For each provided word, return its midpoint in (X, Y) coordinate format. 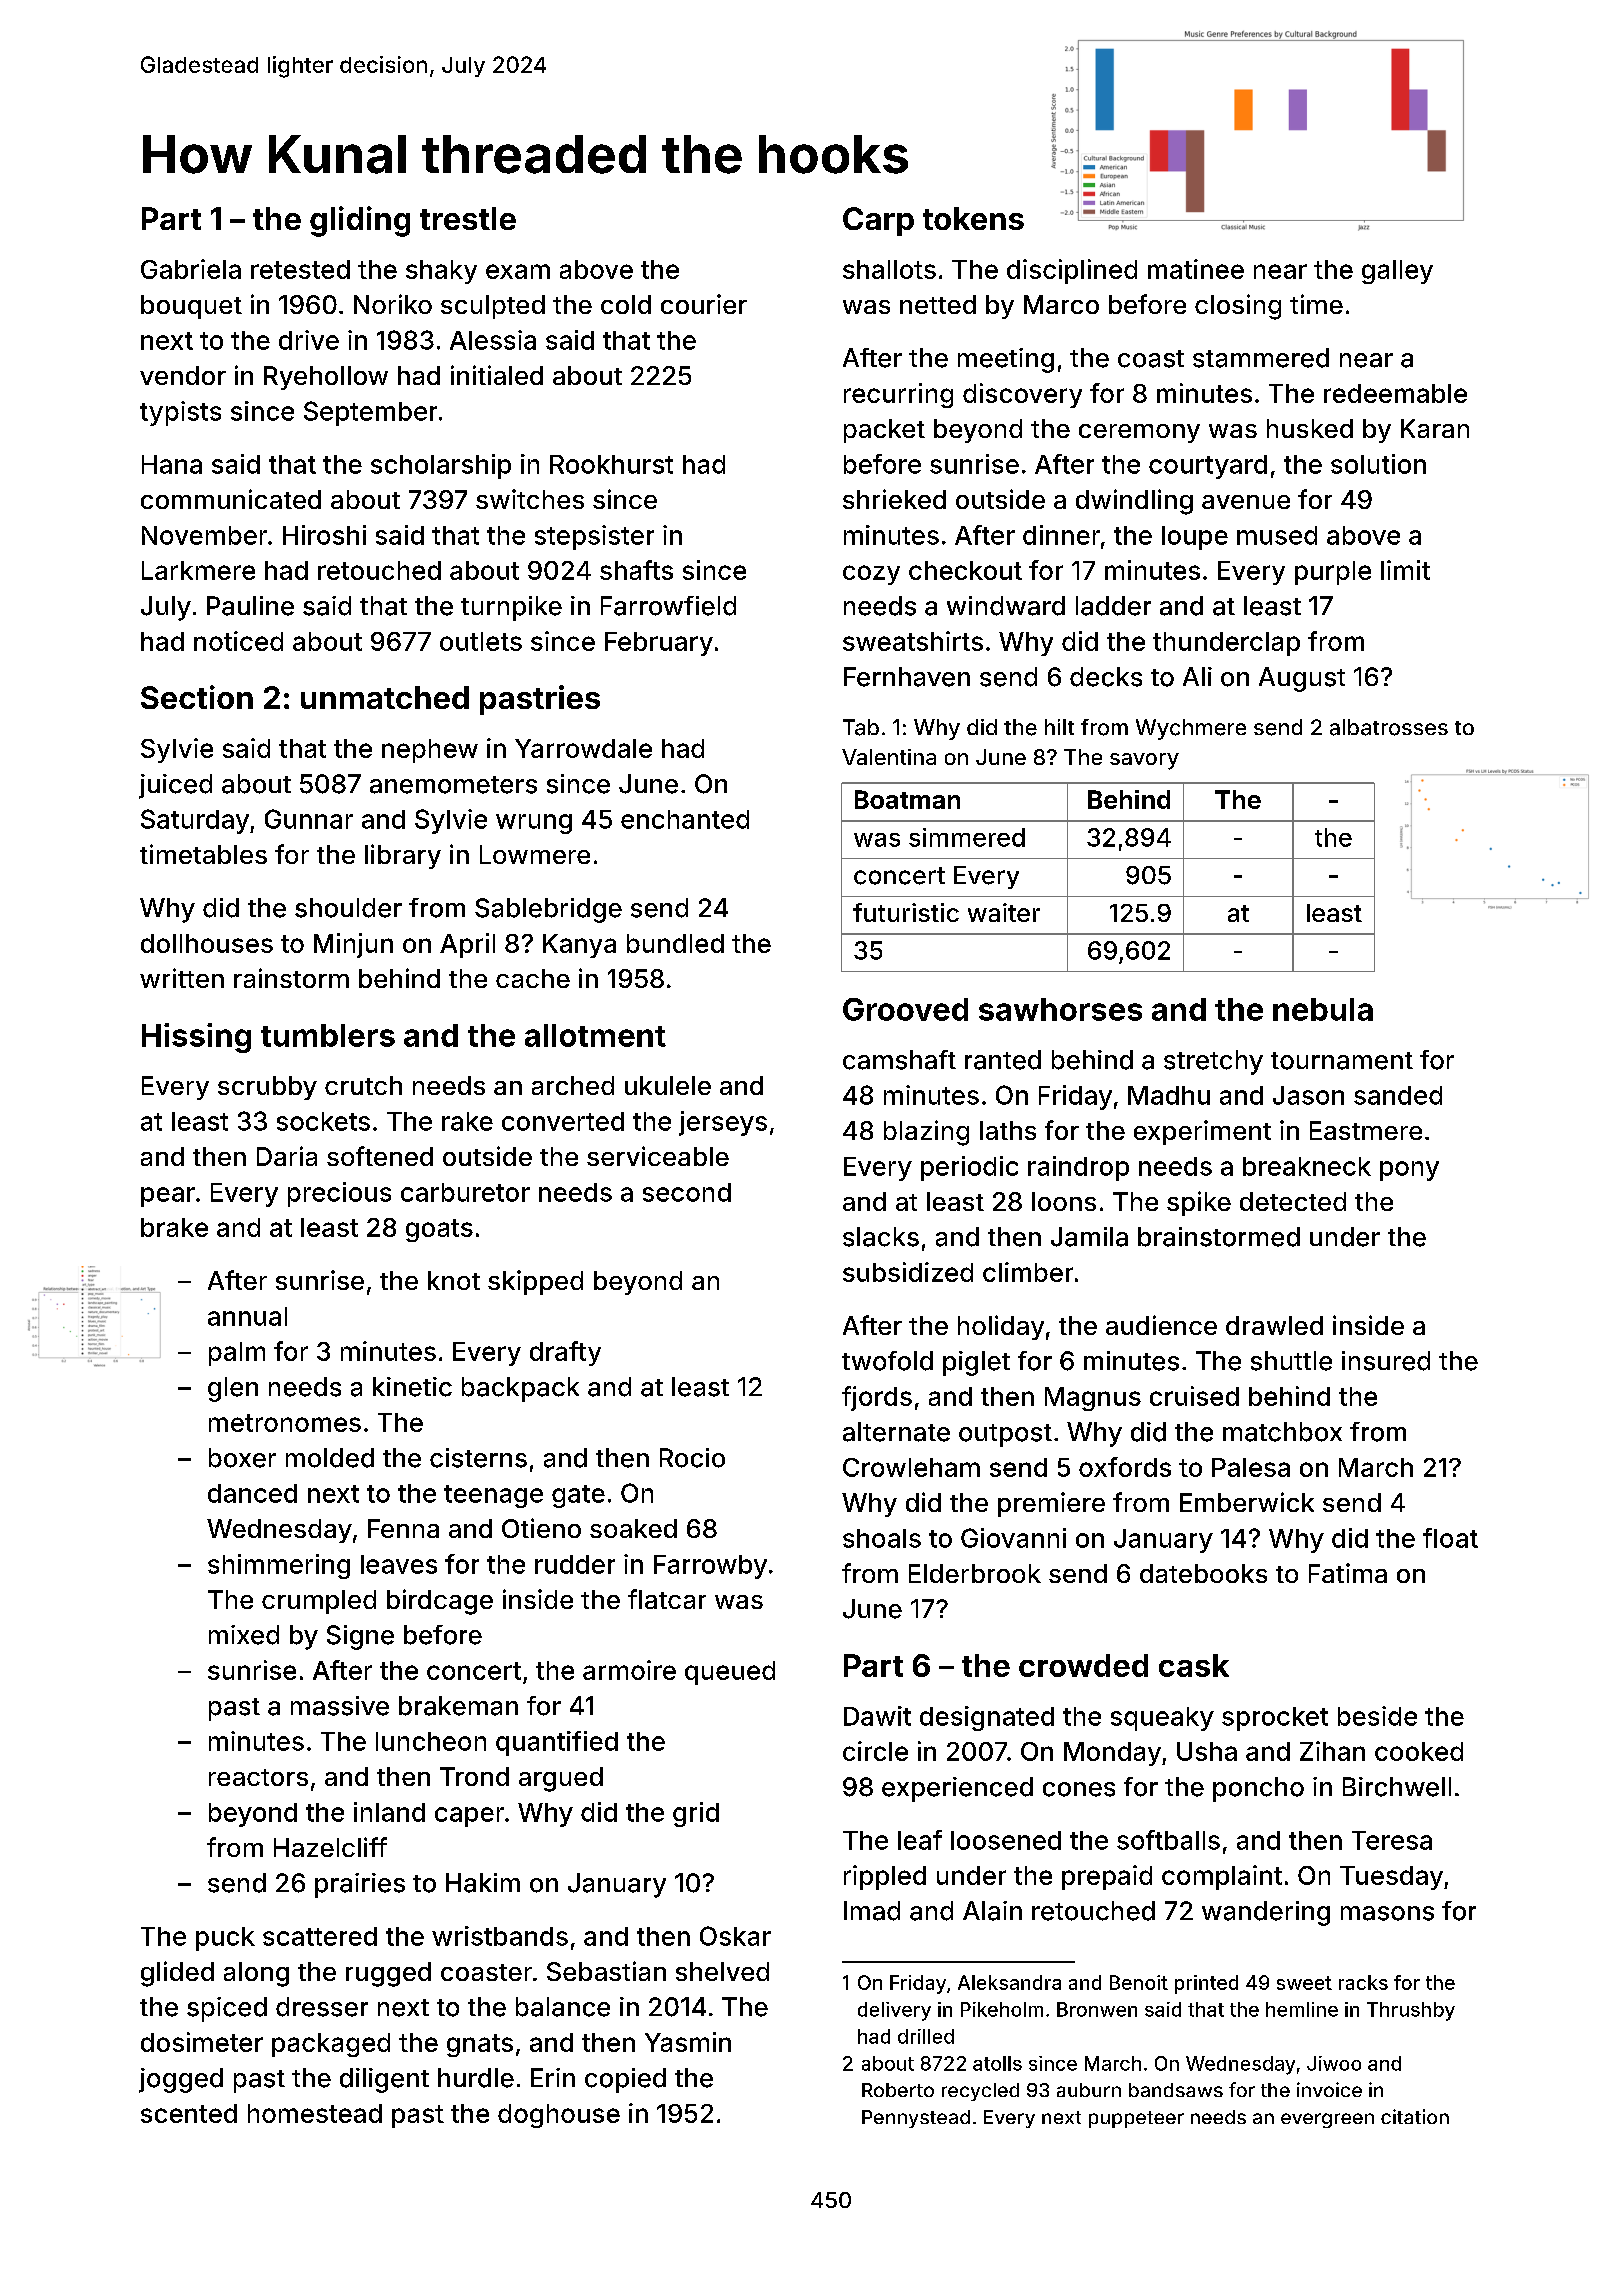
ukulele (668, 1085)
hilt (1059, 727)
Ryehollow (326, 378)
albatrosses (1389, 727)
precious (339, 1194)
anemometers (453, 785)
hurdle (476, 2078)
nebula (1323, 1009)
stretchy (1213, 1062)
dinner (1061, 535)
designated (987, 1718)
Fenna (403, 1528)
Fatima (1348, 1573)
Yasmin (688, 2042)
